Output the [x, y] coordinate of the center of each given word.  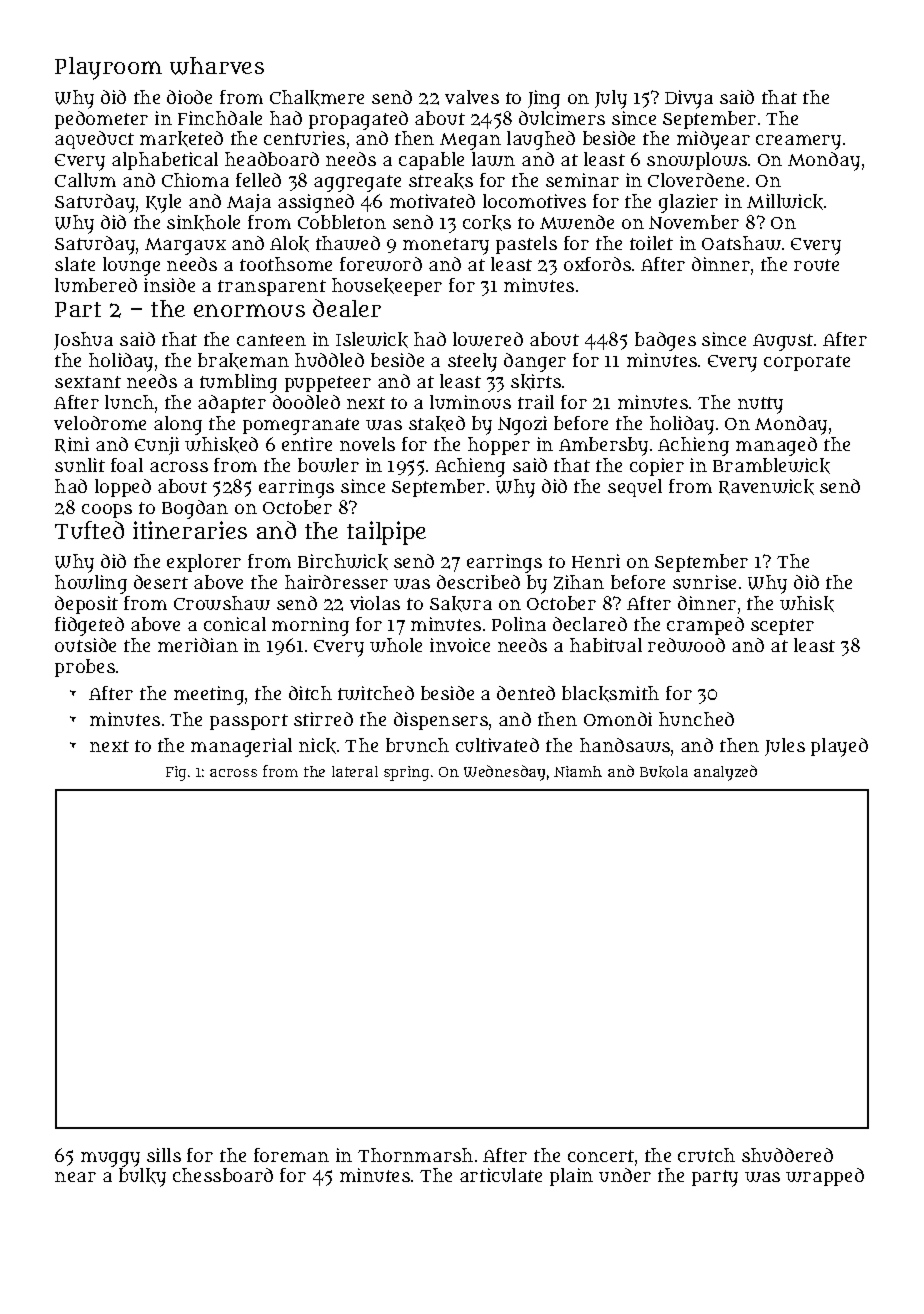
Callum [85, 180]
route [816, 265]
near [75, 1177]
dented [526, 693]
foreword [381, 264]
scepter [782, 627]
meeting [209, 695]
